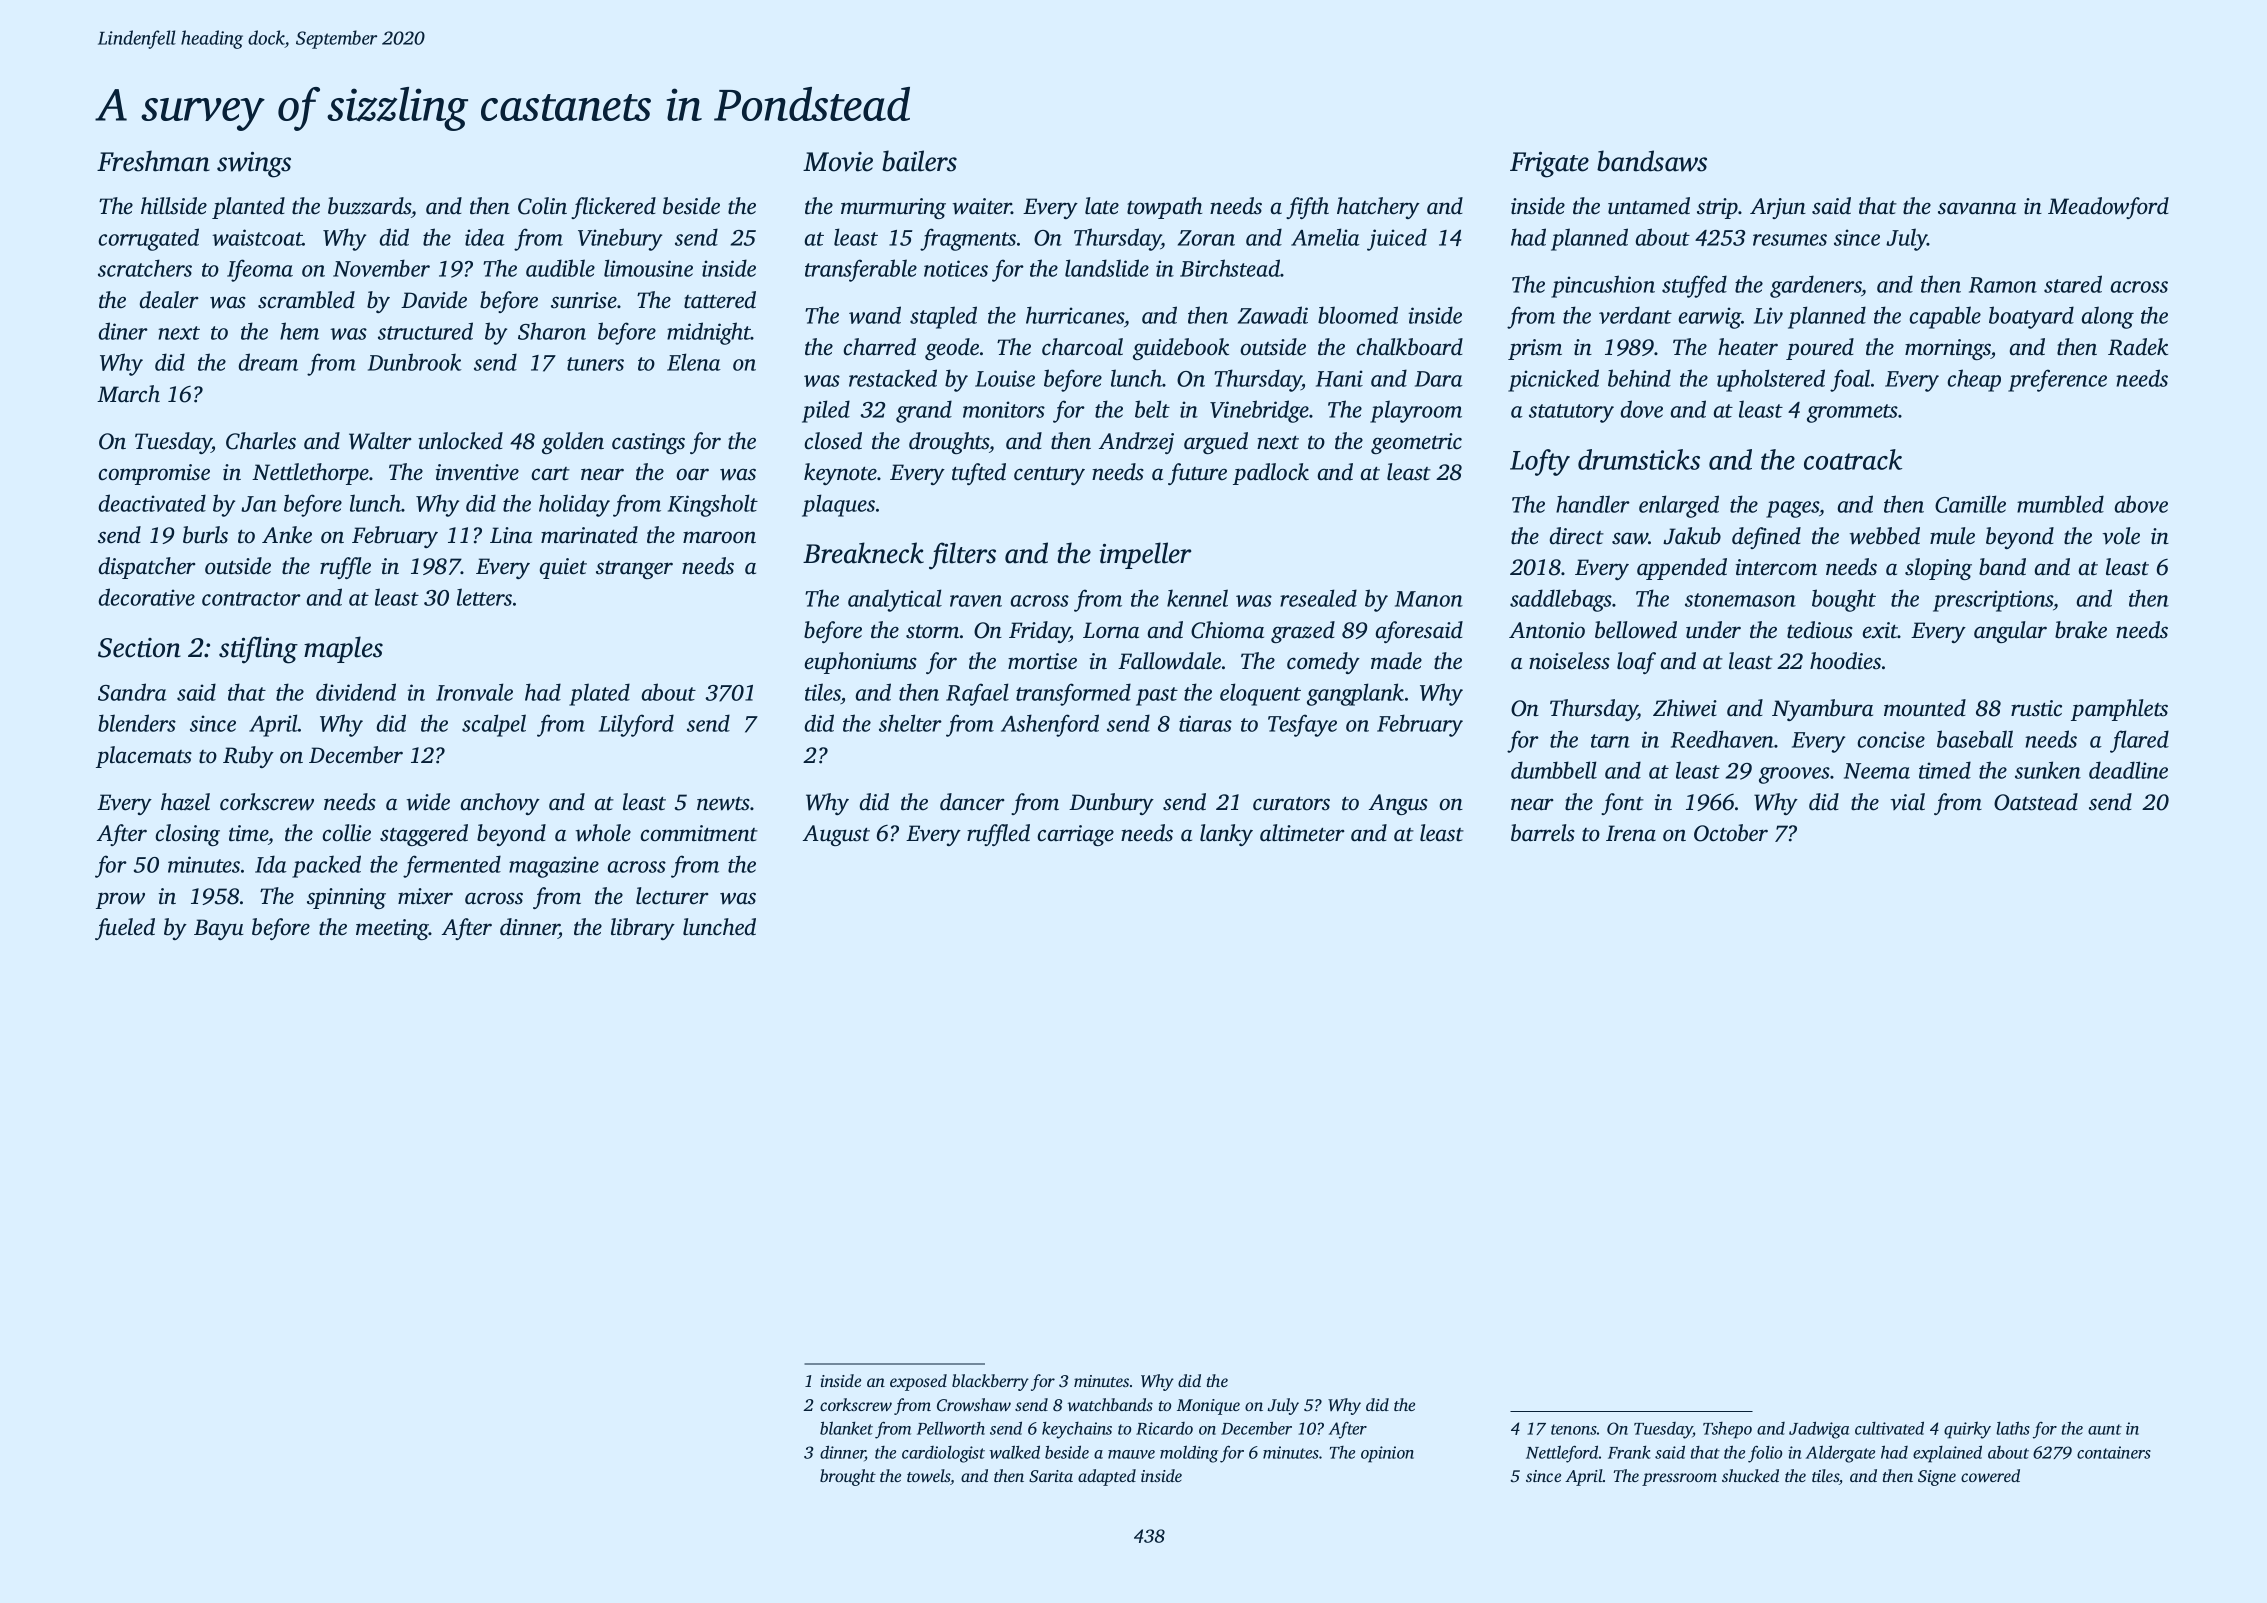 The height and width of the document is (1603, 2267). Describe the element at coordinates (2013, 1428) in the document. I see `laths` at that location.
